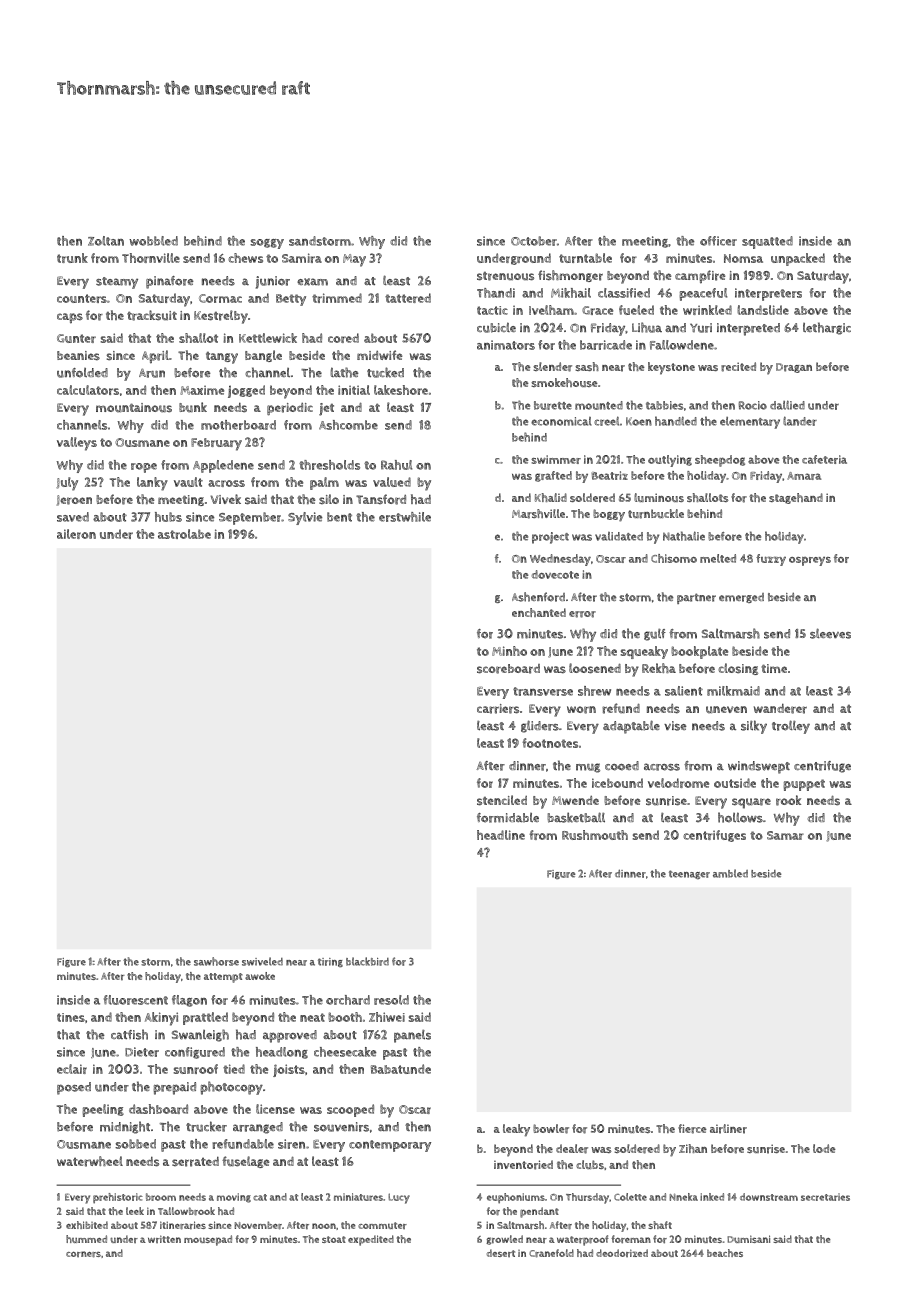 The width and height of the document is (908, 1316). What do you see at coordinates (830, 633) in the document?
I see `sleeves` at bounding box center [830, 633].
